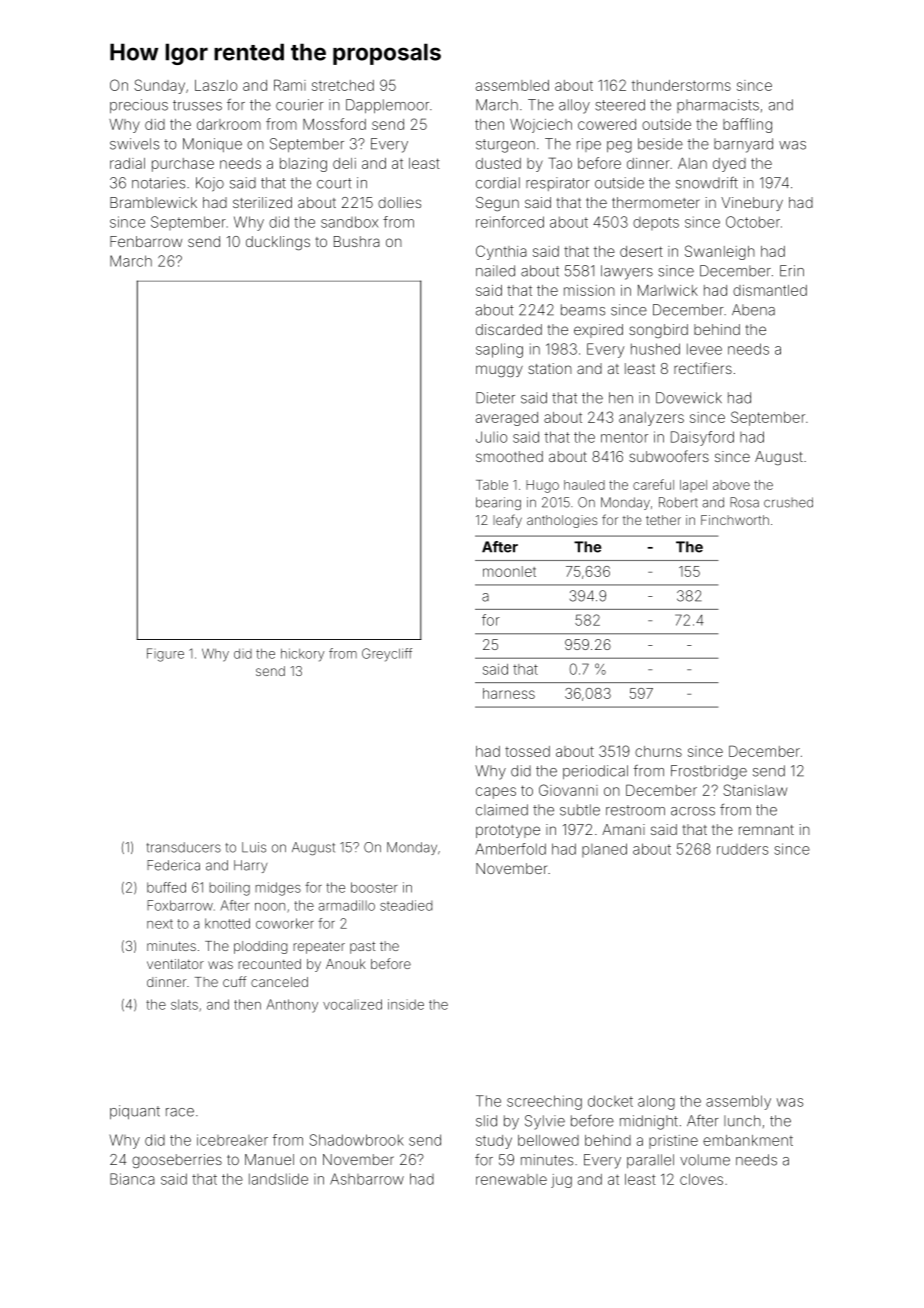 The height and width of the screenshot is (1308, 924). What do you see at coordinates (512, 85) in the screenshot?
I see `assembled` at bounding box center [512, 85].
